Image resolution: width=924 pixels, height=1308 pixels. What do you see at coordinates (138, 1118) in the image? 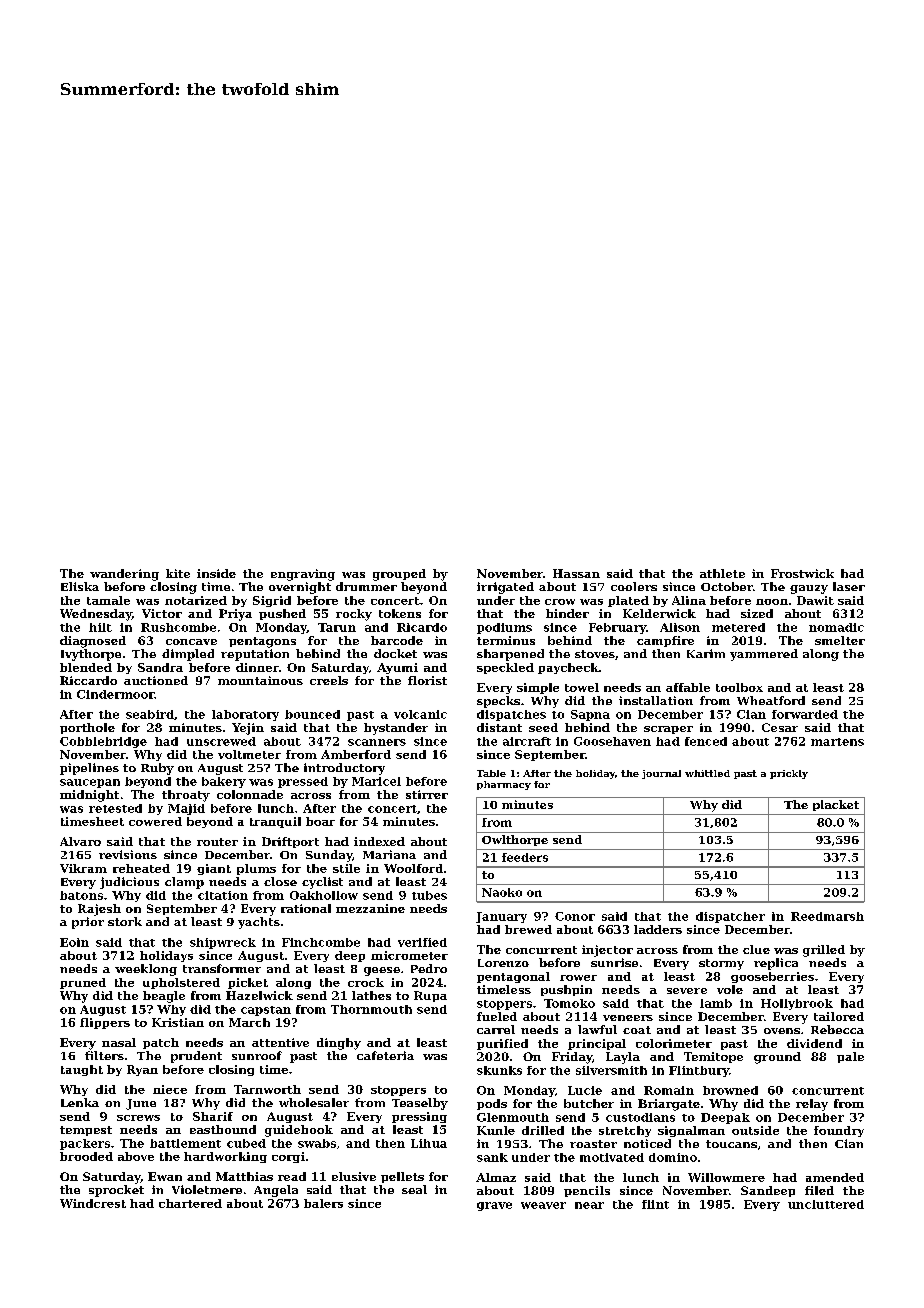
I see `screws` at bounding box center [138, 1118].
